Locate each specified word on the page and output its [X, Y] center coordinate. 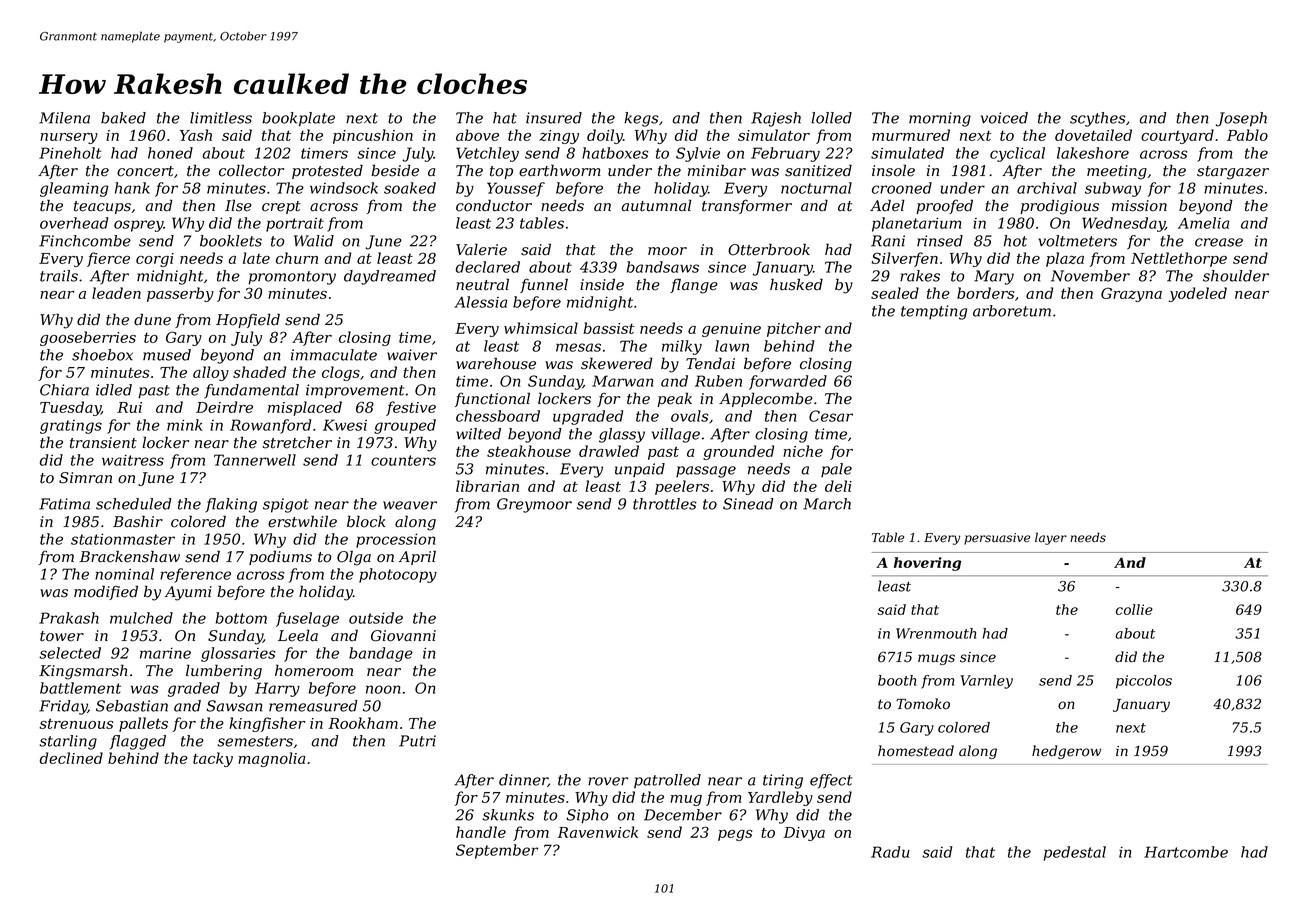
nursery [69, 138]
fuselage [307, 619]
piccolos [1144, 682]
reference [195, 575]
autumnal [657, 205]
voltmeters [1077, 241]
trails [59, 276]
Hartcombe [1186, 852]
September [497, 851]
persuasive [997, 539]
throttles [665, 504]
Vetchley [487, 154]
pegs [735, 835]
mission [1139, 206]
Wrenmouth [936, 633]
